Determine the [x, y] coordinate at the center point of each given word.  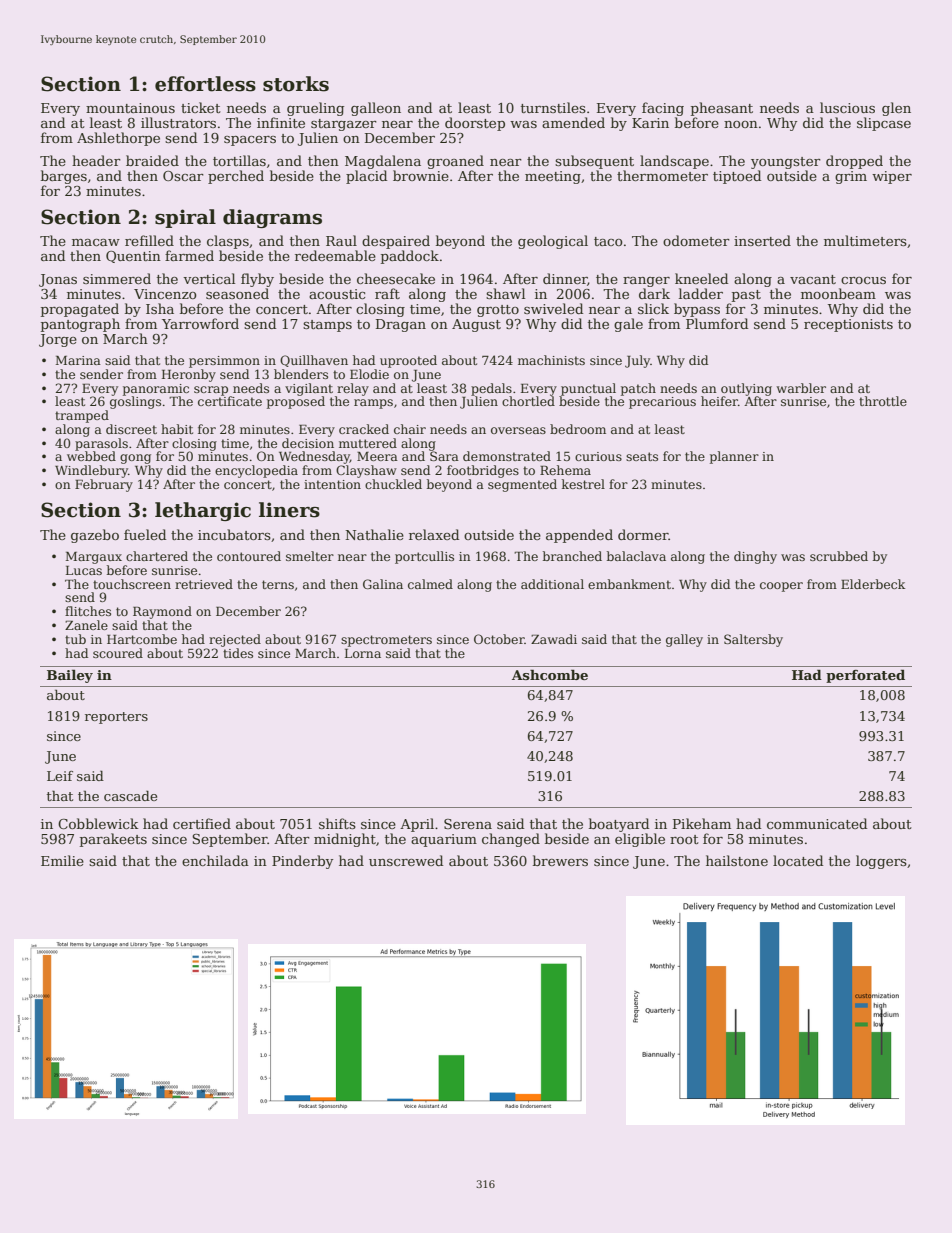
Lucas [84, 570]
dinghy [755, 557]
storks [296, 84]
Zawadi [554, 639]
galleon [376, 109]
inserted [762, 240]
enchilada [215, 860]
